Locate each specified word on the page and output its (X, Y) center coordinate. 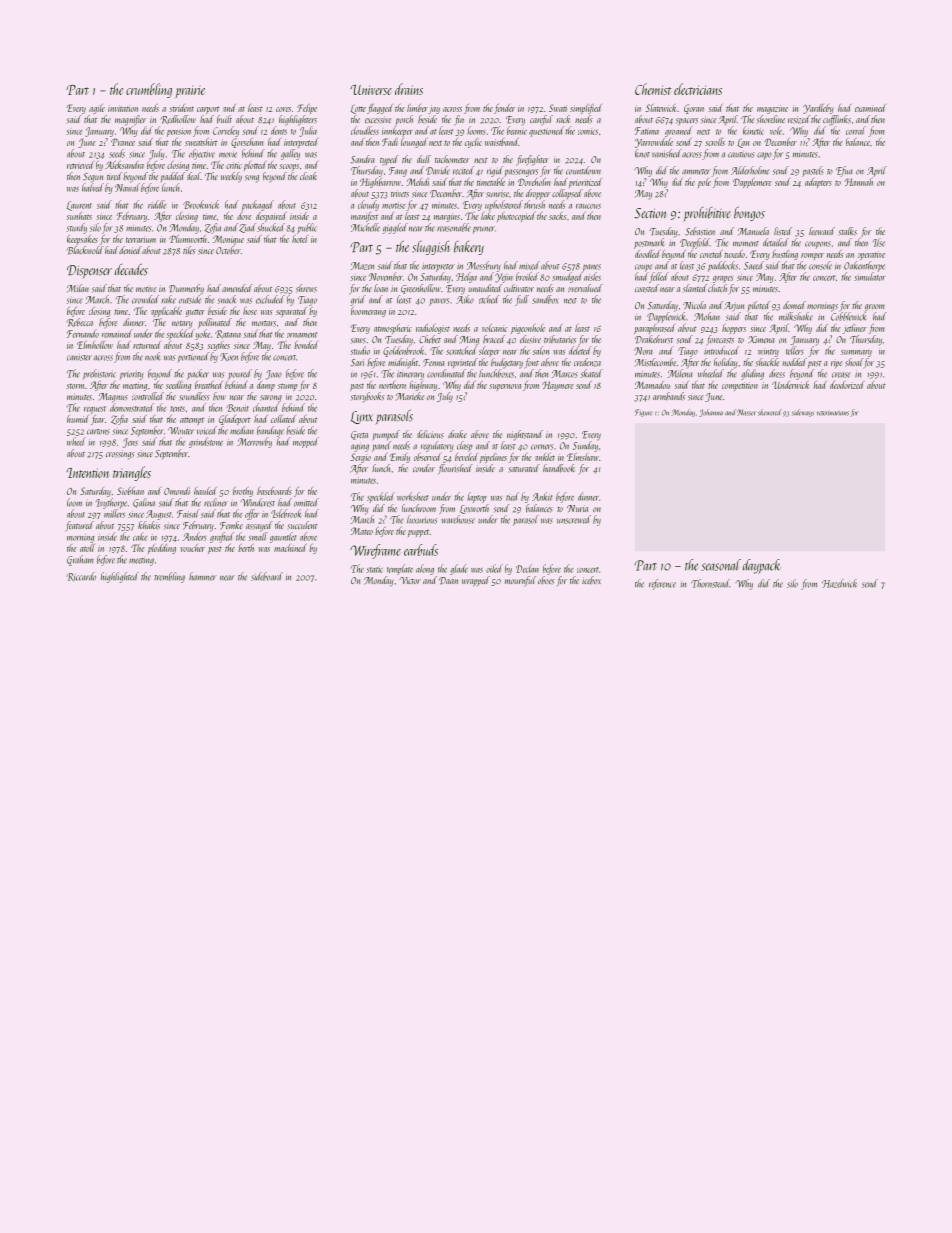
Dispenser (89, 271)
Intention (88, 473)
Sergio (361, 458)
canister (79, 358)
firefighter (532, 160)
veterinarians (833, 413)
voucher (192, 548)
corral (856, 130)
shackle (767, 362)
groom (875, 308)
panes (592, 268)
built (224, 119)
